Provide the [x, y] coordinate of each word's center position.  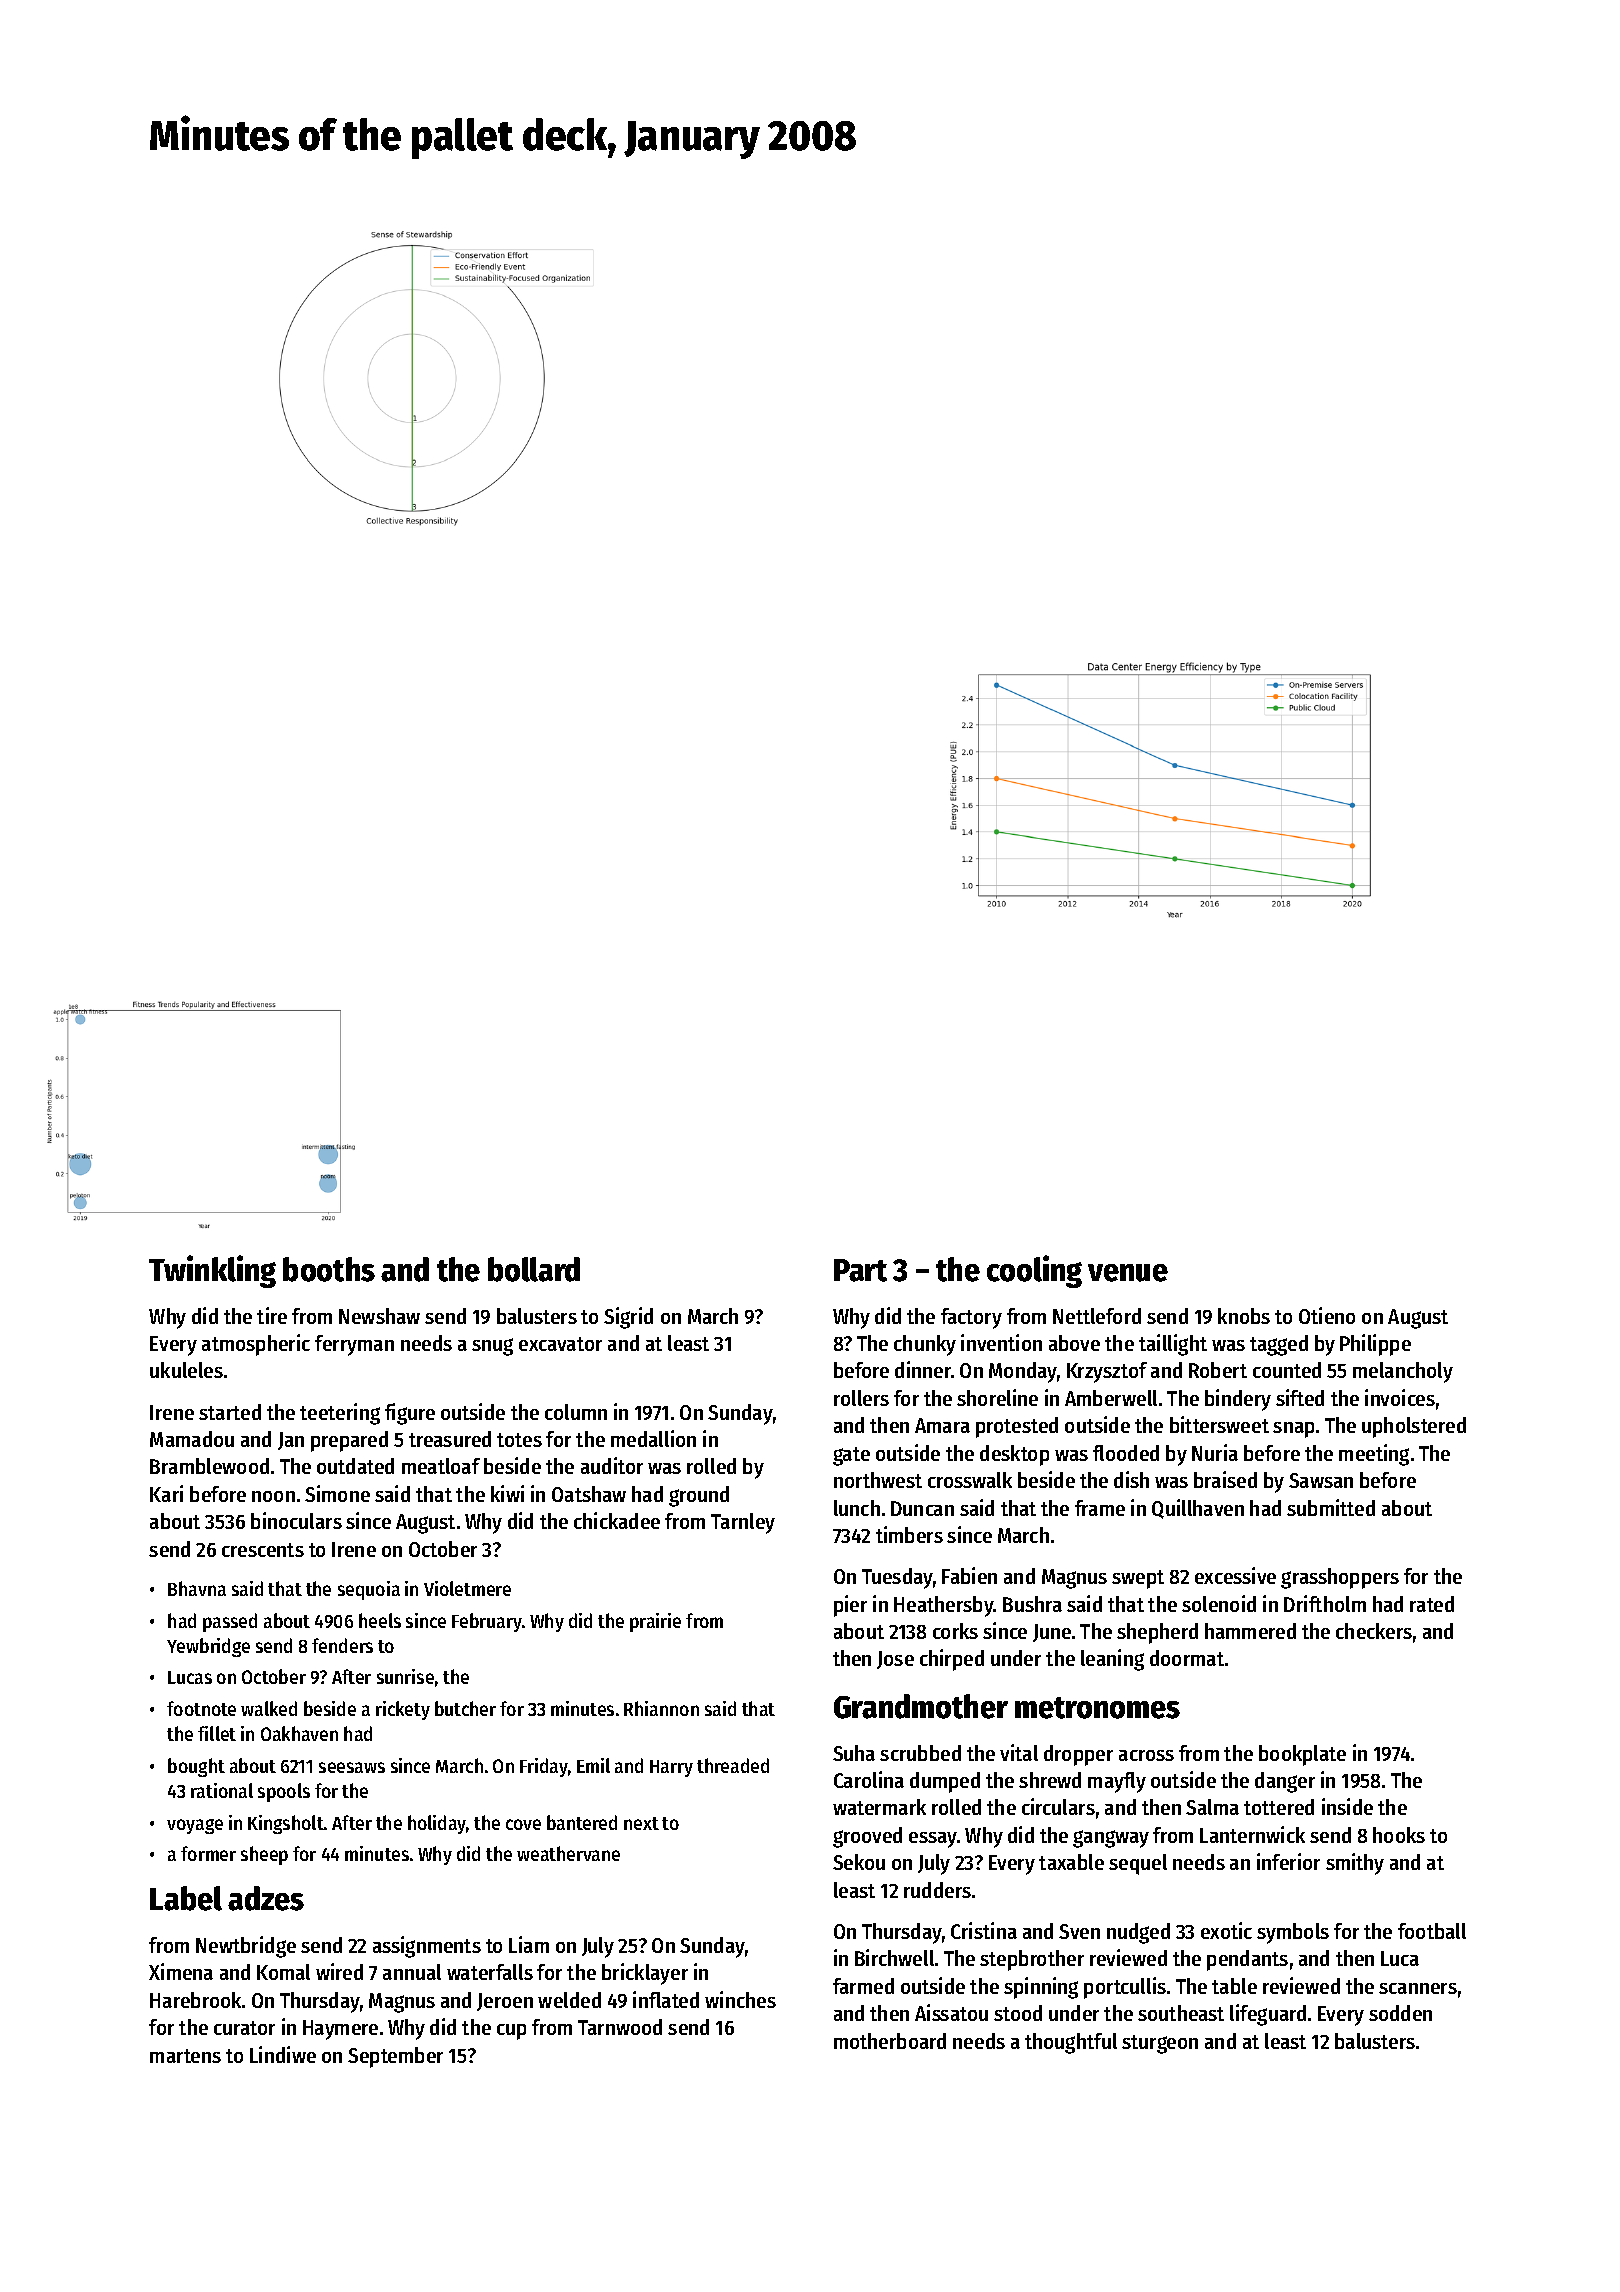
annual [412, 1972]
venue [1128, 1273]
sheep [264, 1855]
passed [230, 1622]
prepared [349, 1441]
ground [699, 1496]
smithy [1355, 1864]
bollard [534, 1269]
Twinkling [212, 1271]
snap [1293, 1430]
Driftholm [1325, 1603]
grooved [867, 1837]
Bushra [1032, 1604]
